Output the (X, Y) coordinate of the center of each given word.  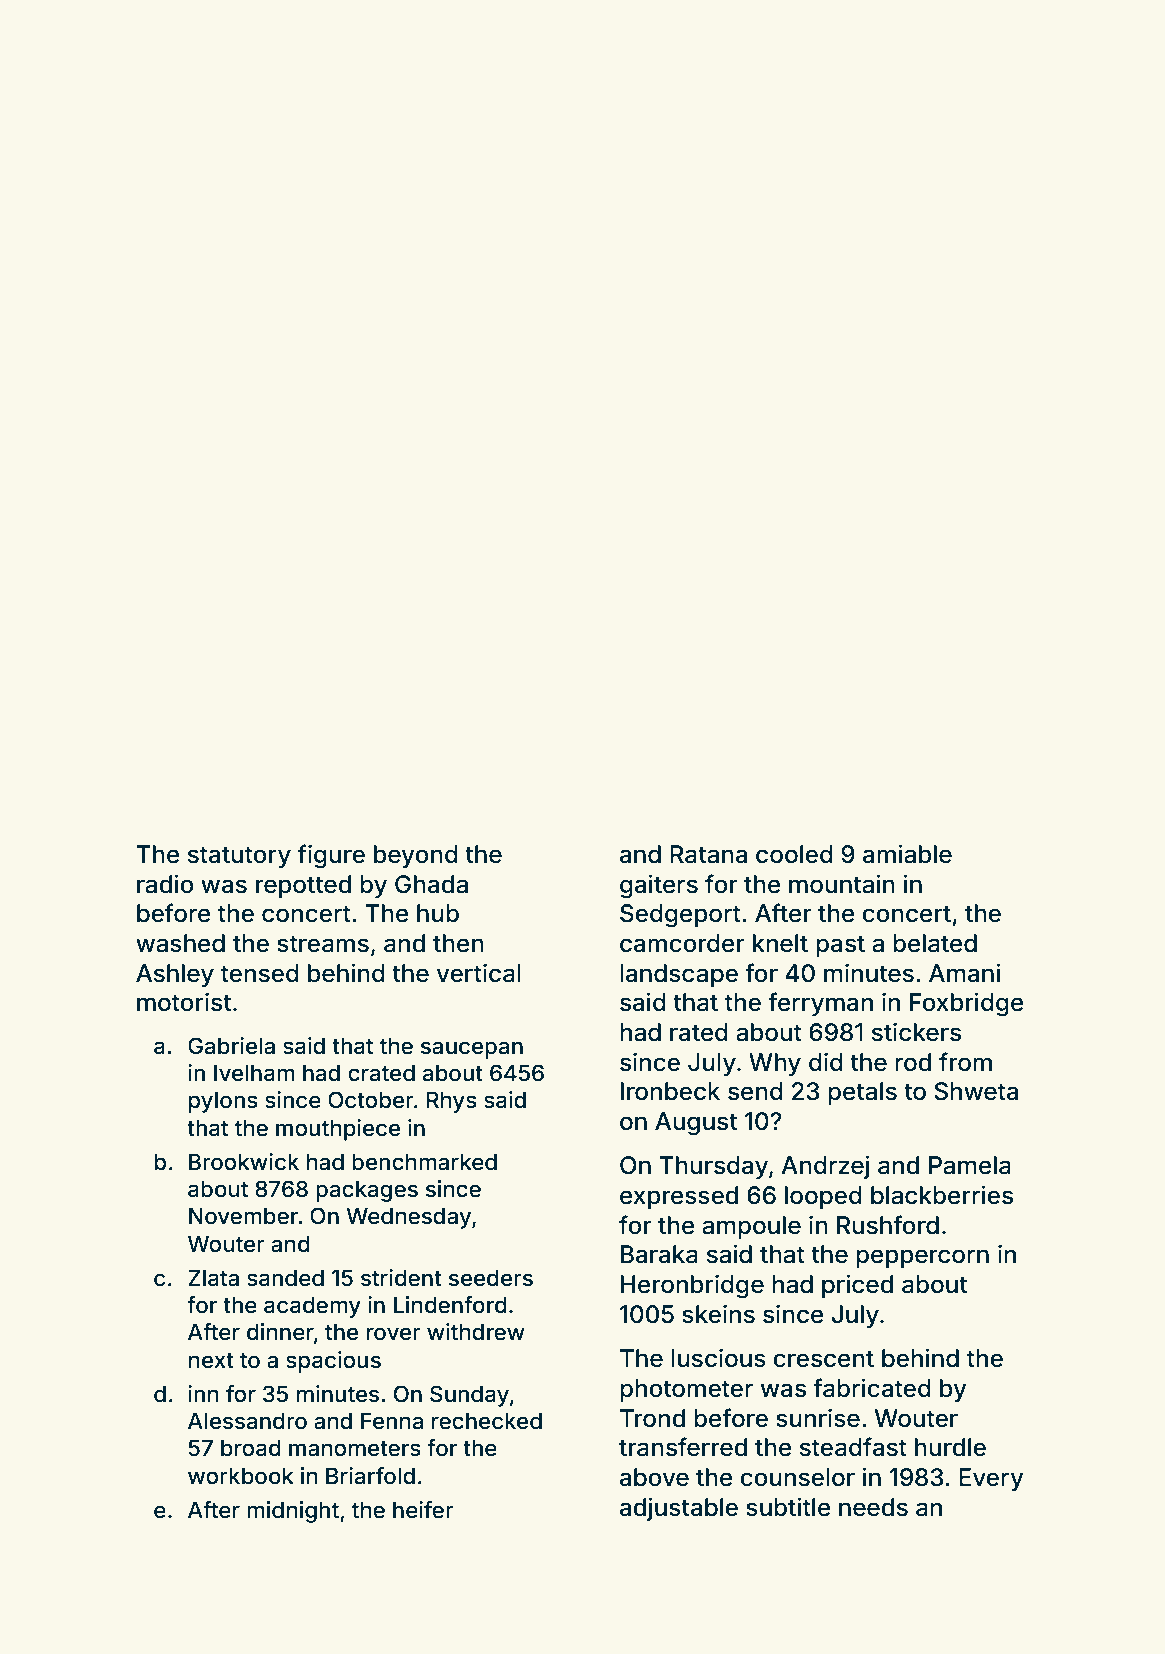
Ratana (708, 854)
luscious (718, 1358)
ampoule (751, 1227)
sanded (285, 1278)
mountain (842, 884)
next (211, 1361)
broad (251, 1448)
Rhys (451, 1102)
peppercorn (922, 1258)
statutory (239, 857)
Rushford (888, 1225)
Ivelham (254, 1073)
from (965, 1062)
